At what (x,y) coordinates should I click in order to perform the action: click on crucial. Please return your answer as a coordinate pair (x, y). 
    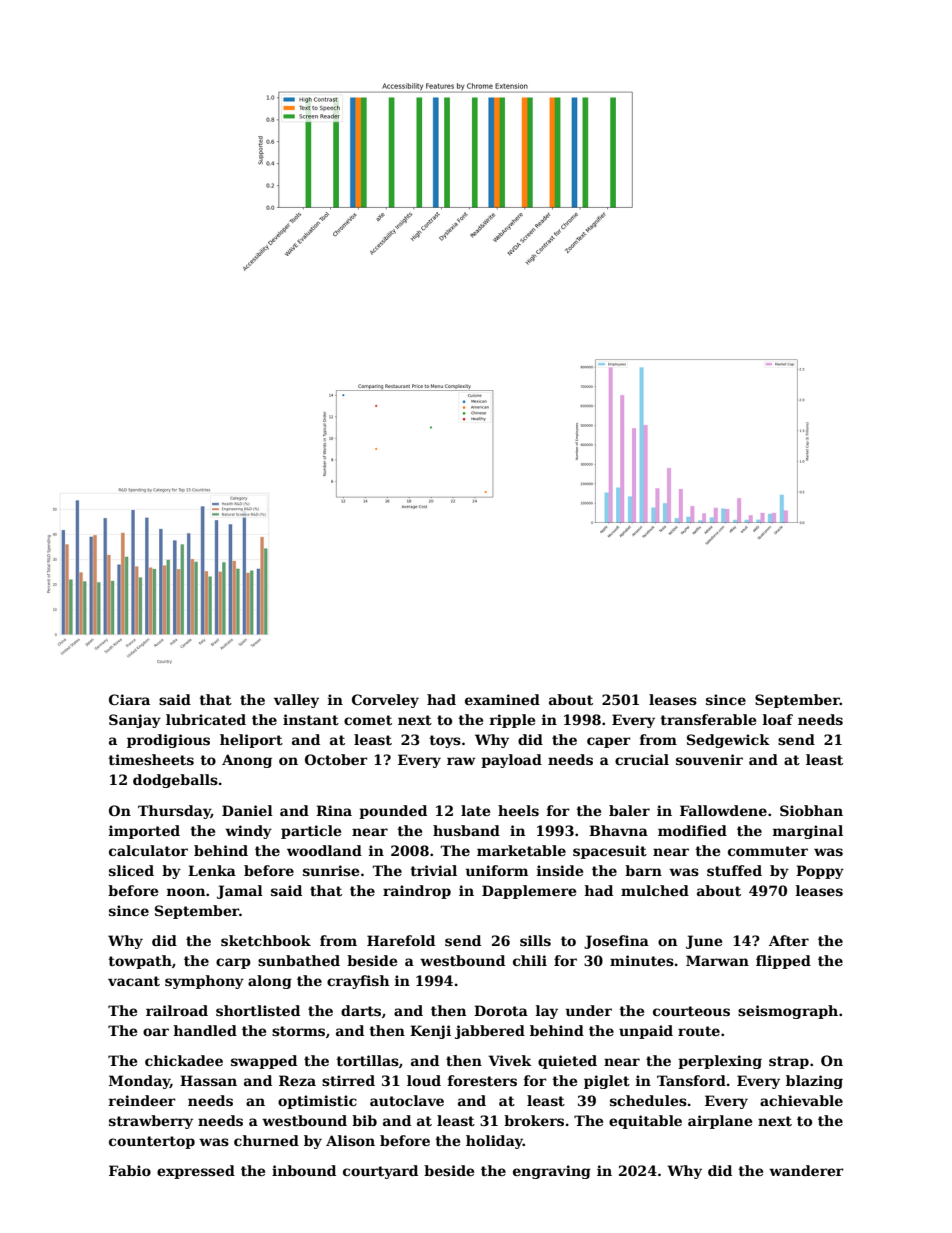
    Looking at the image, I should click on (642, 759).
